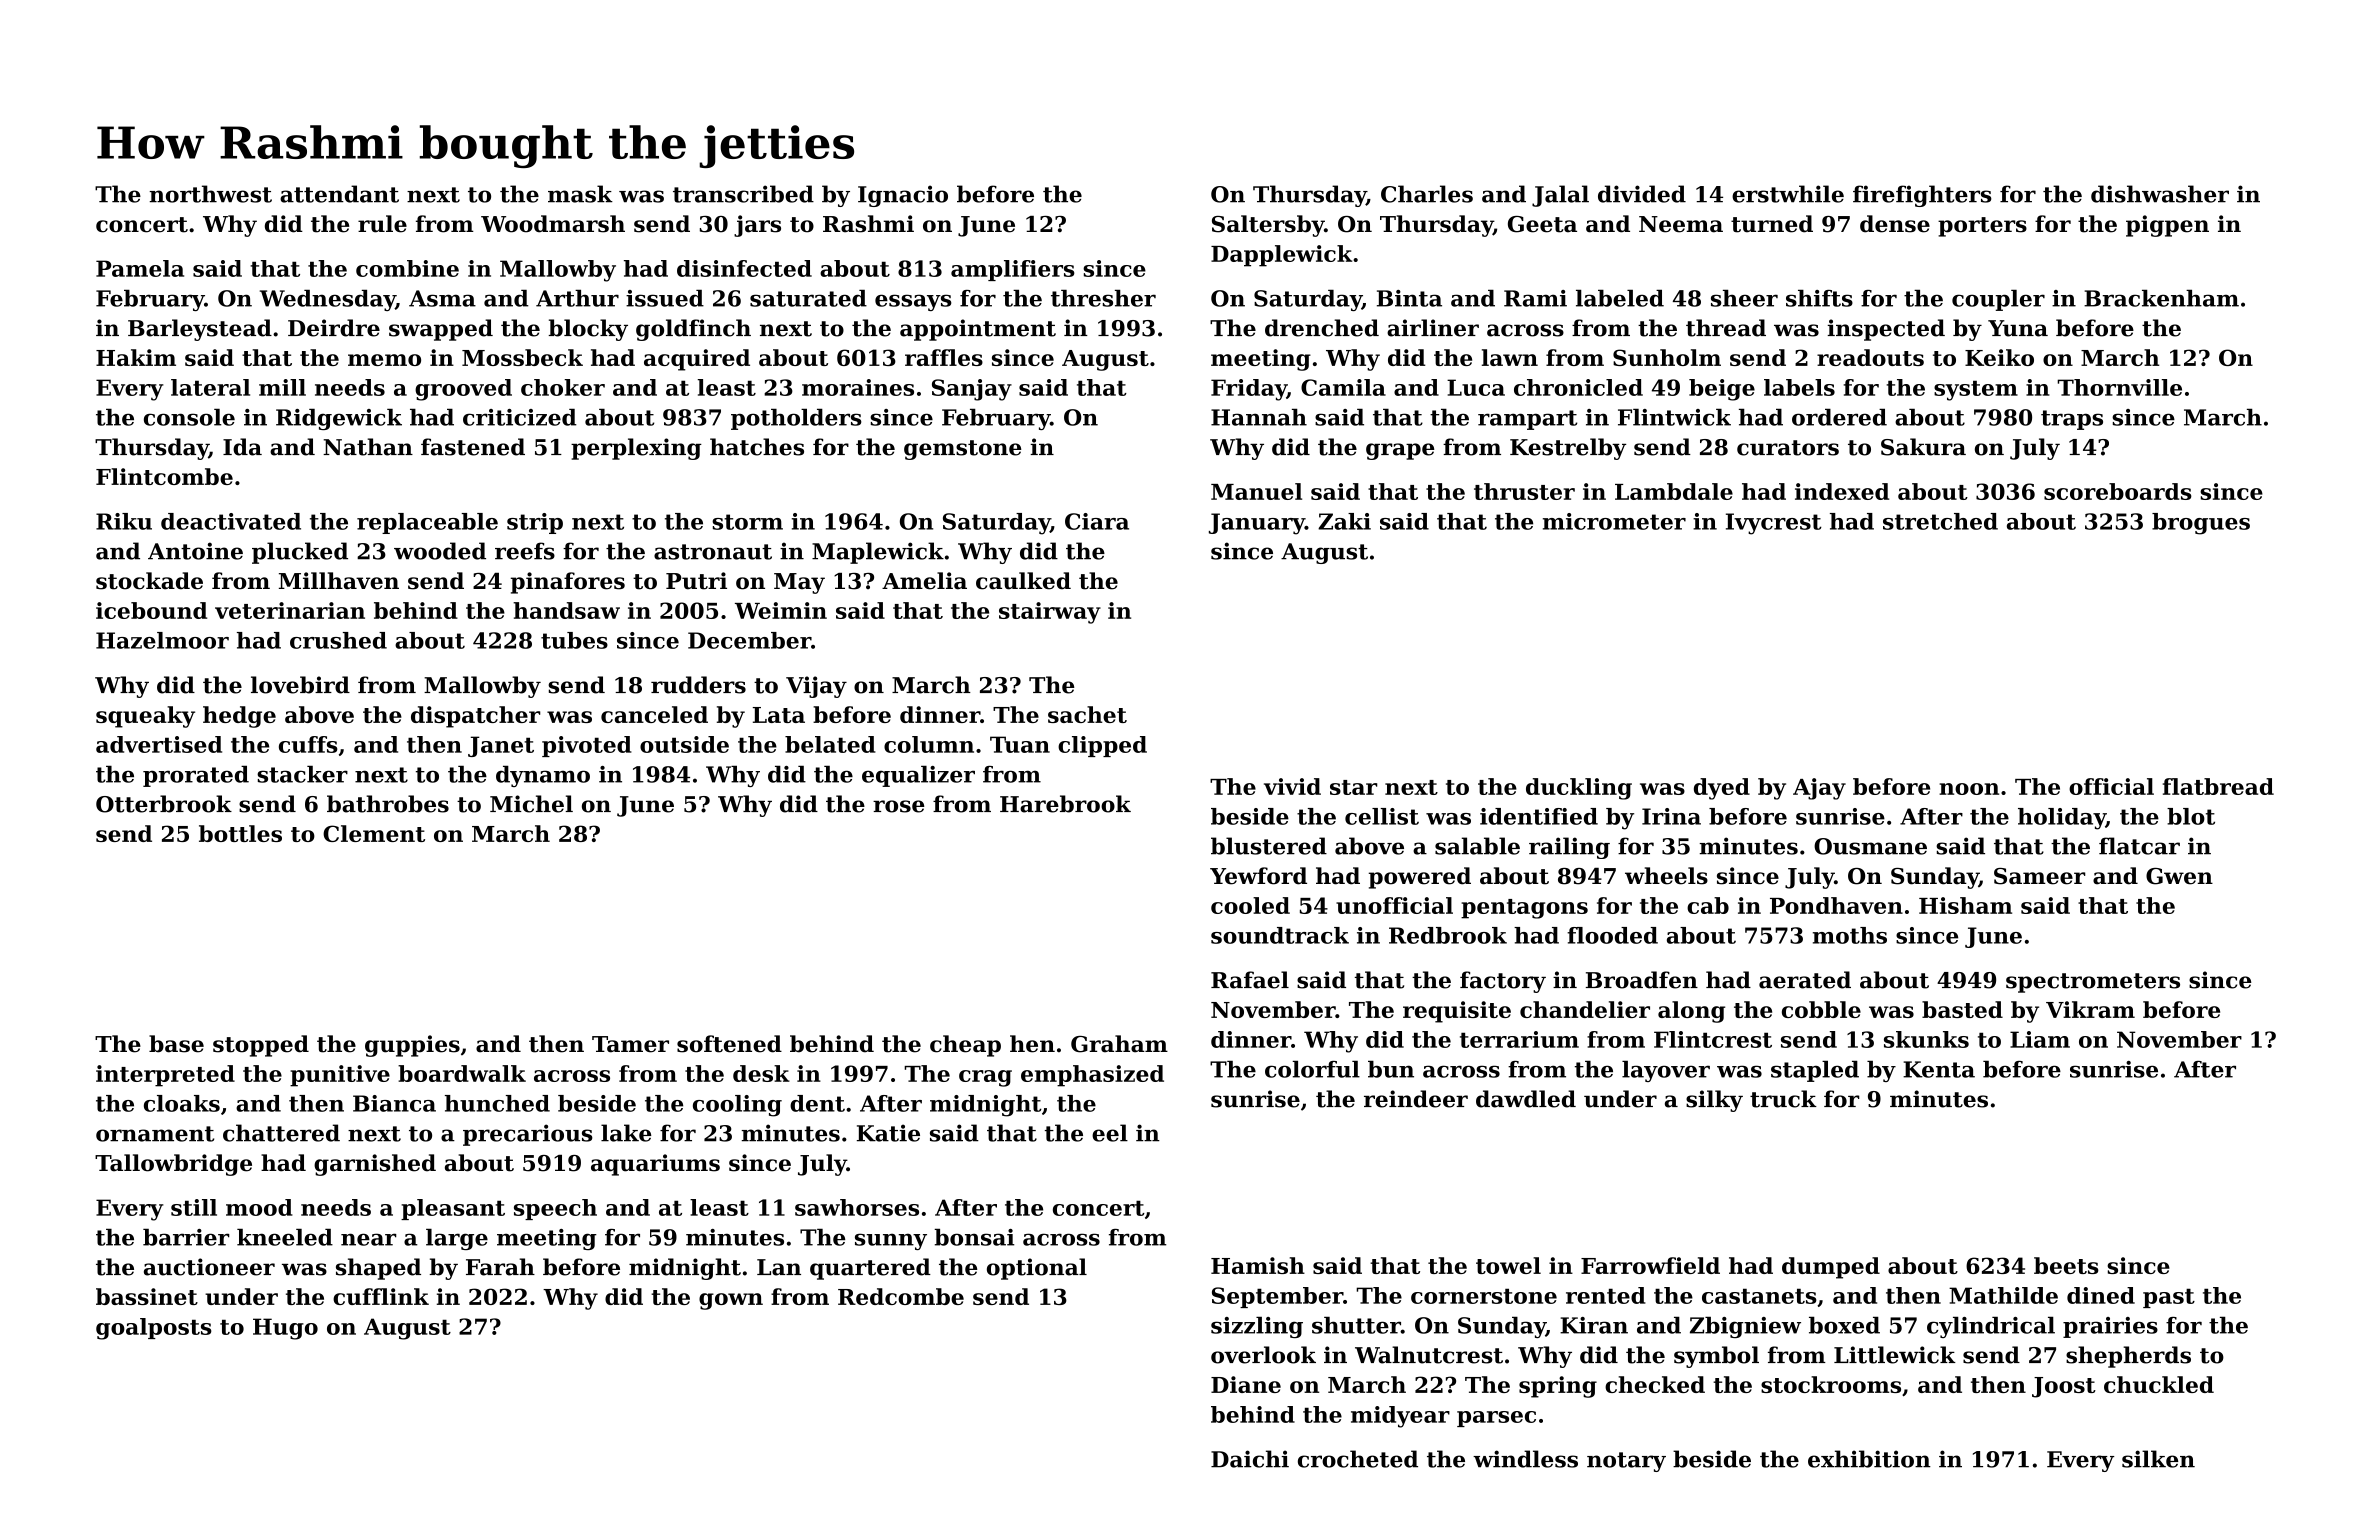 This screenshot has height=1540, width=2380. What do you see at coordinates (1250, 1459) in the screenshot?
I see `Daichi` at bounding box center [1250, 1459].
